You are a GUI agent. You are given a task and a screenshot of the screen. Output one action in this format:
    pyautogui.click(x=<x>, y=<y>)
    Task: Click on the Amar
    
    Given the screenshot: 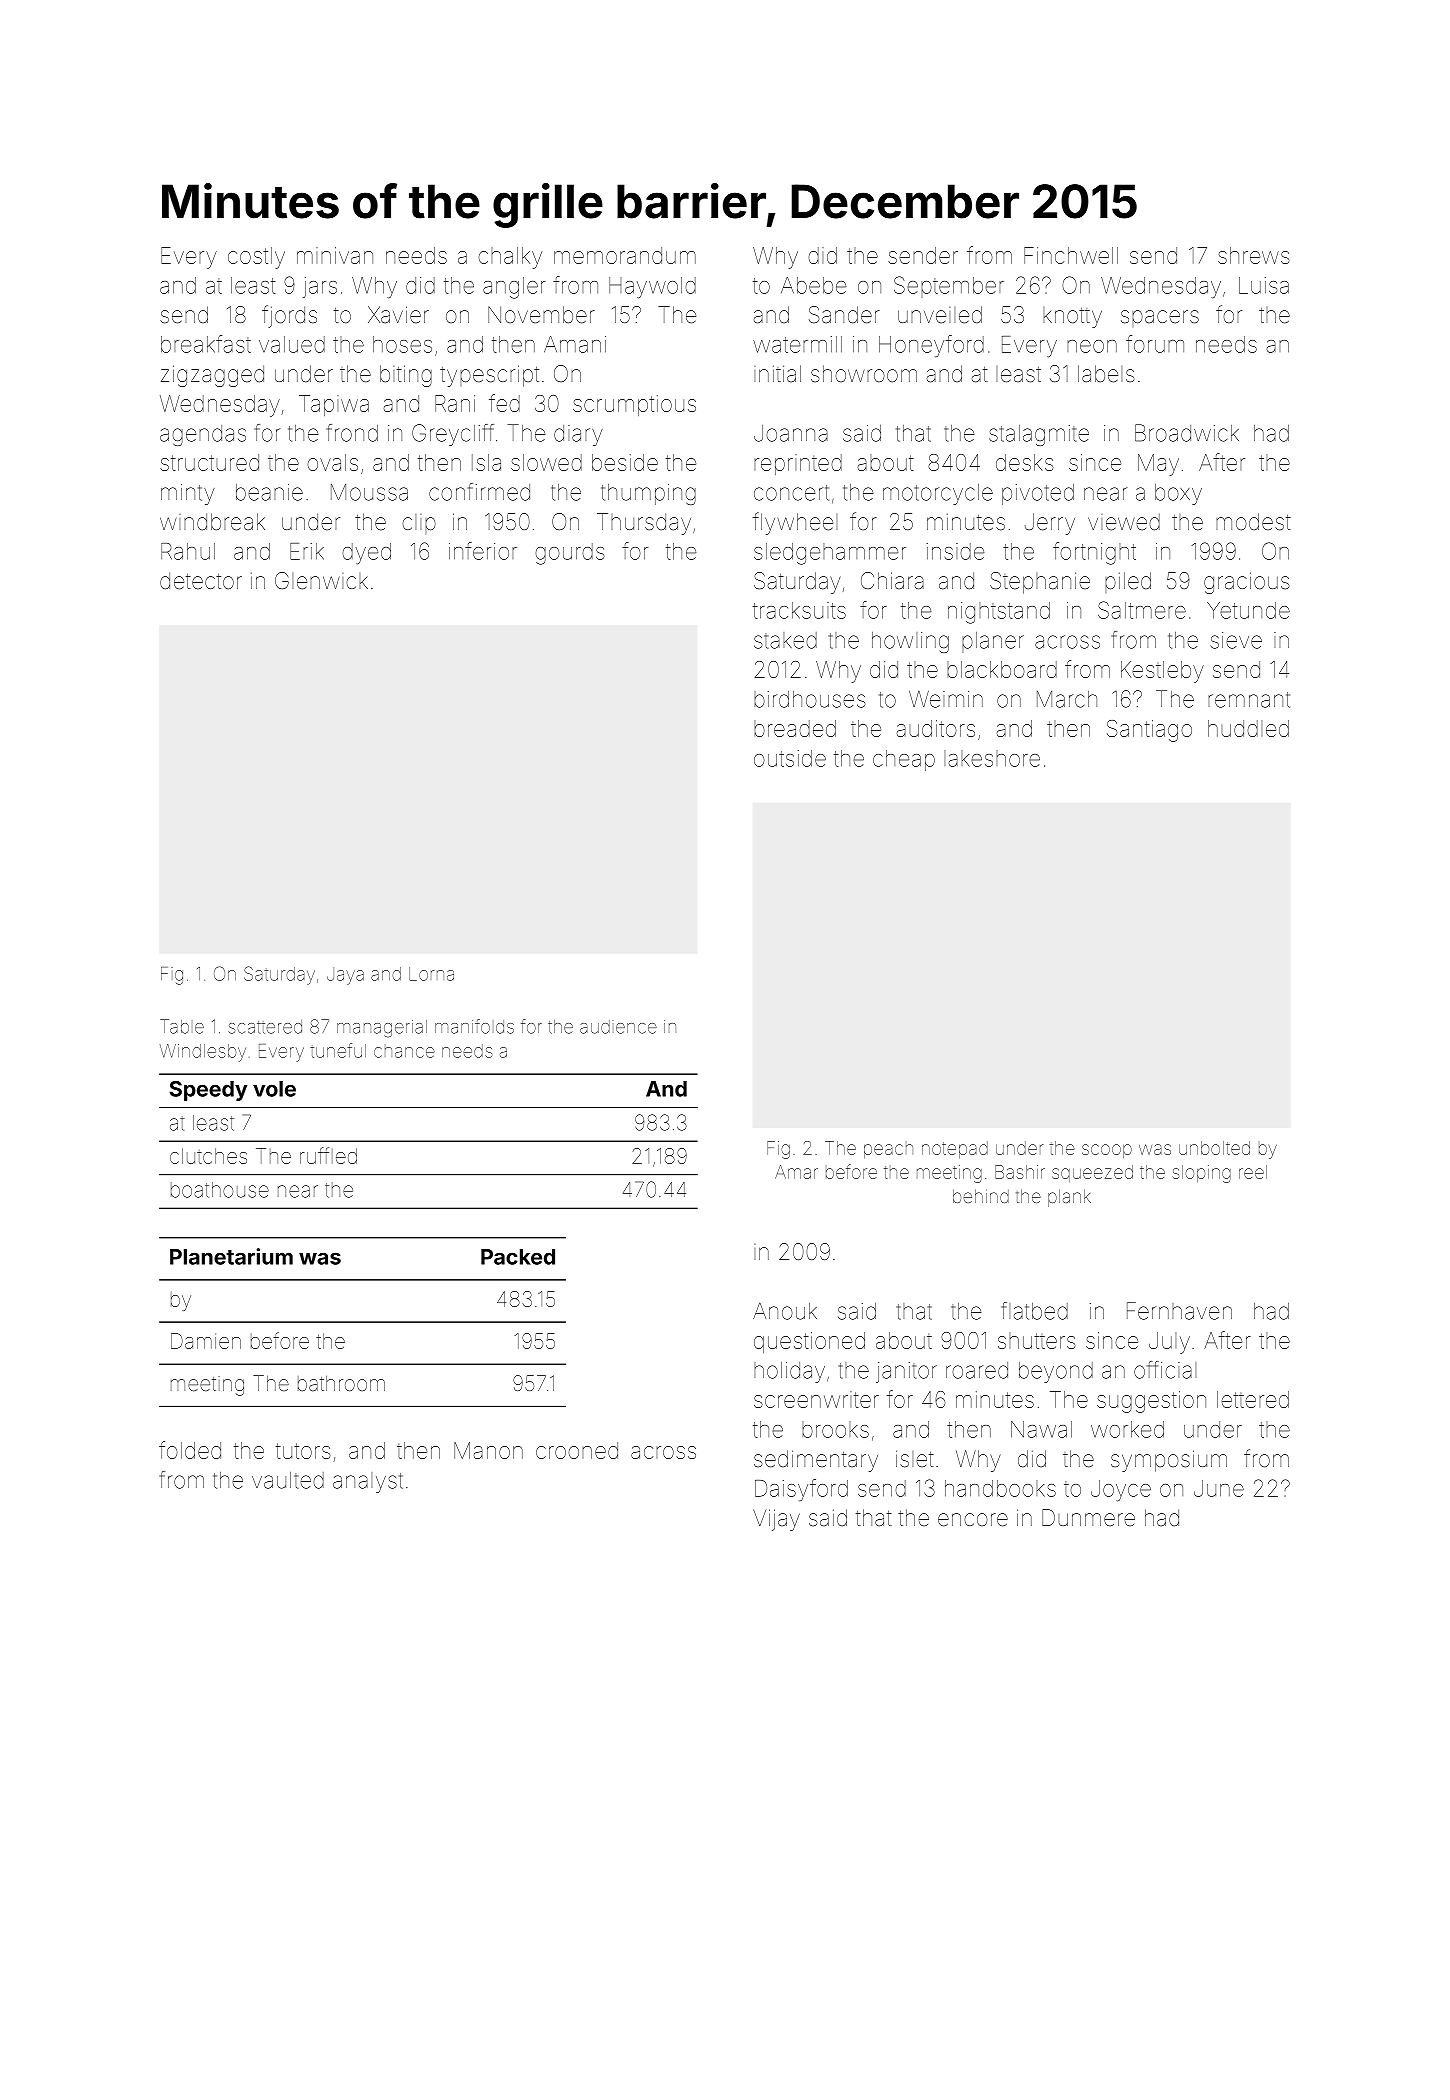 What is the action you would take?
    pyautogui.click(x=796, y=1172)
